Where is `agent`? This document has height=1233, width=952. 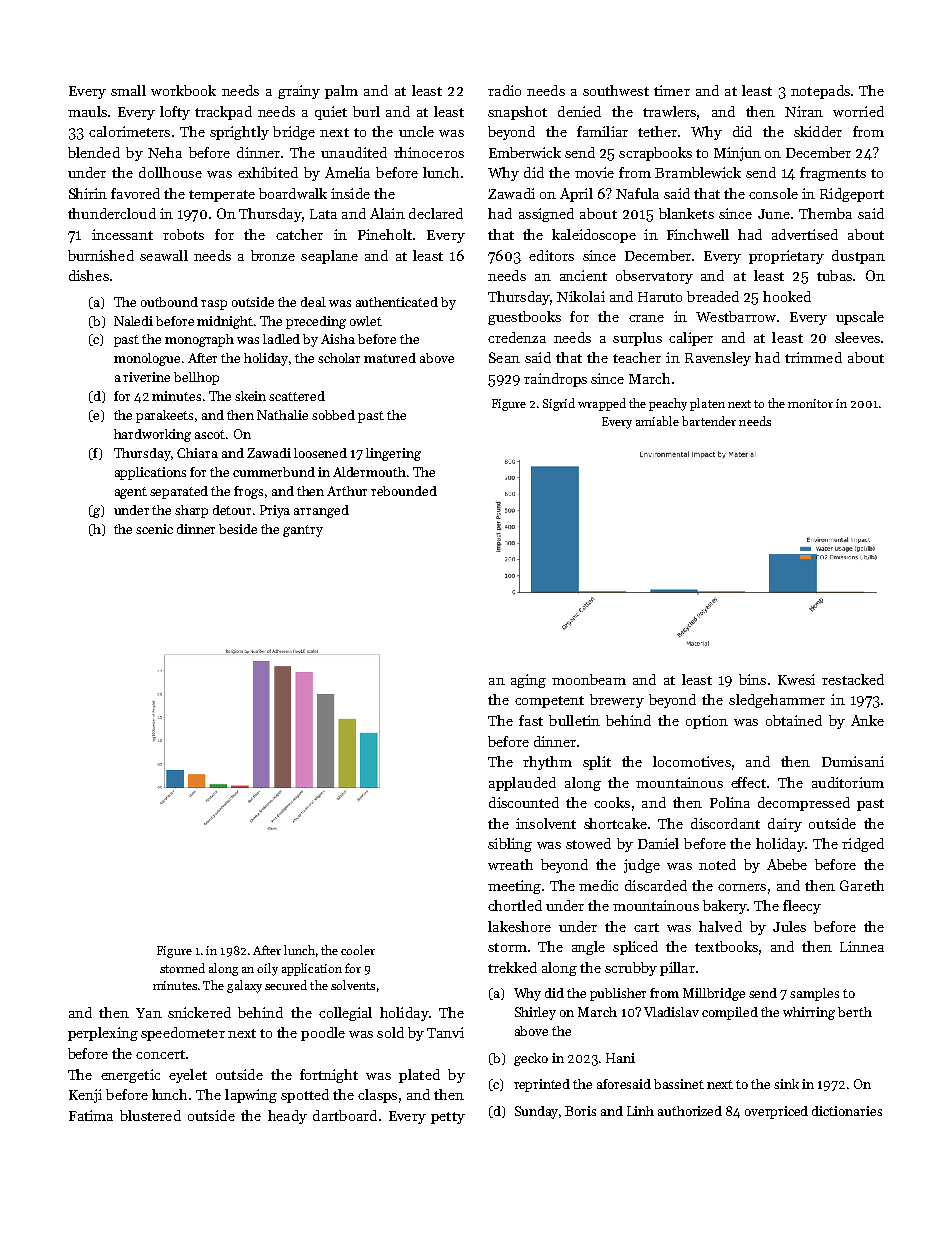
agent is located at coordinates (131, 493).
